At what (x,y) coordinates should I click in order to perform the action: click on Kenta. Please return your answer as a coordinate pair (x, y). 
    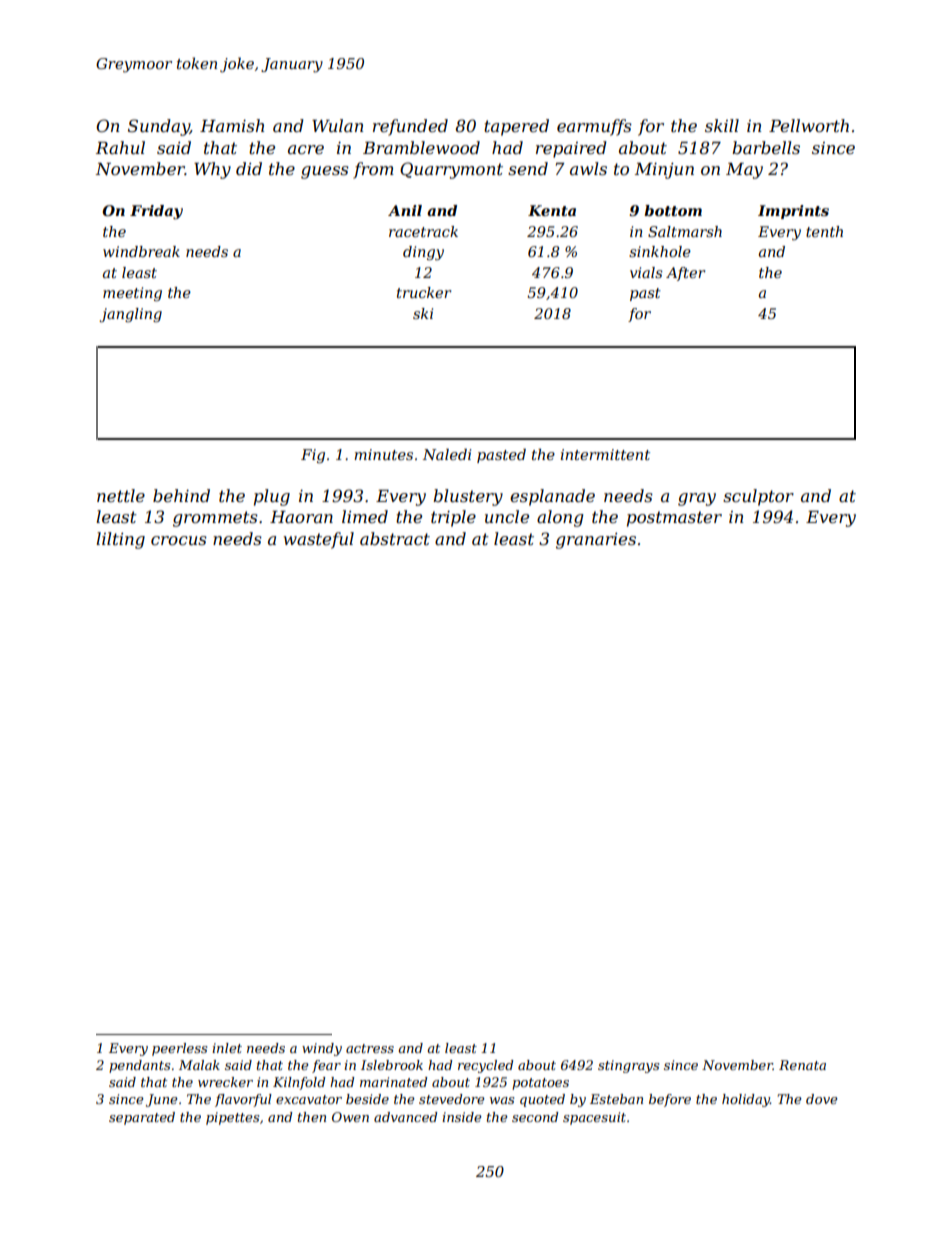
    Looking at the image, I should click on (552, 210).
